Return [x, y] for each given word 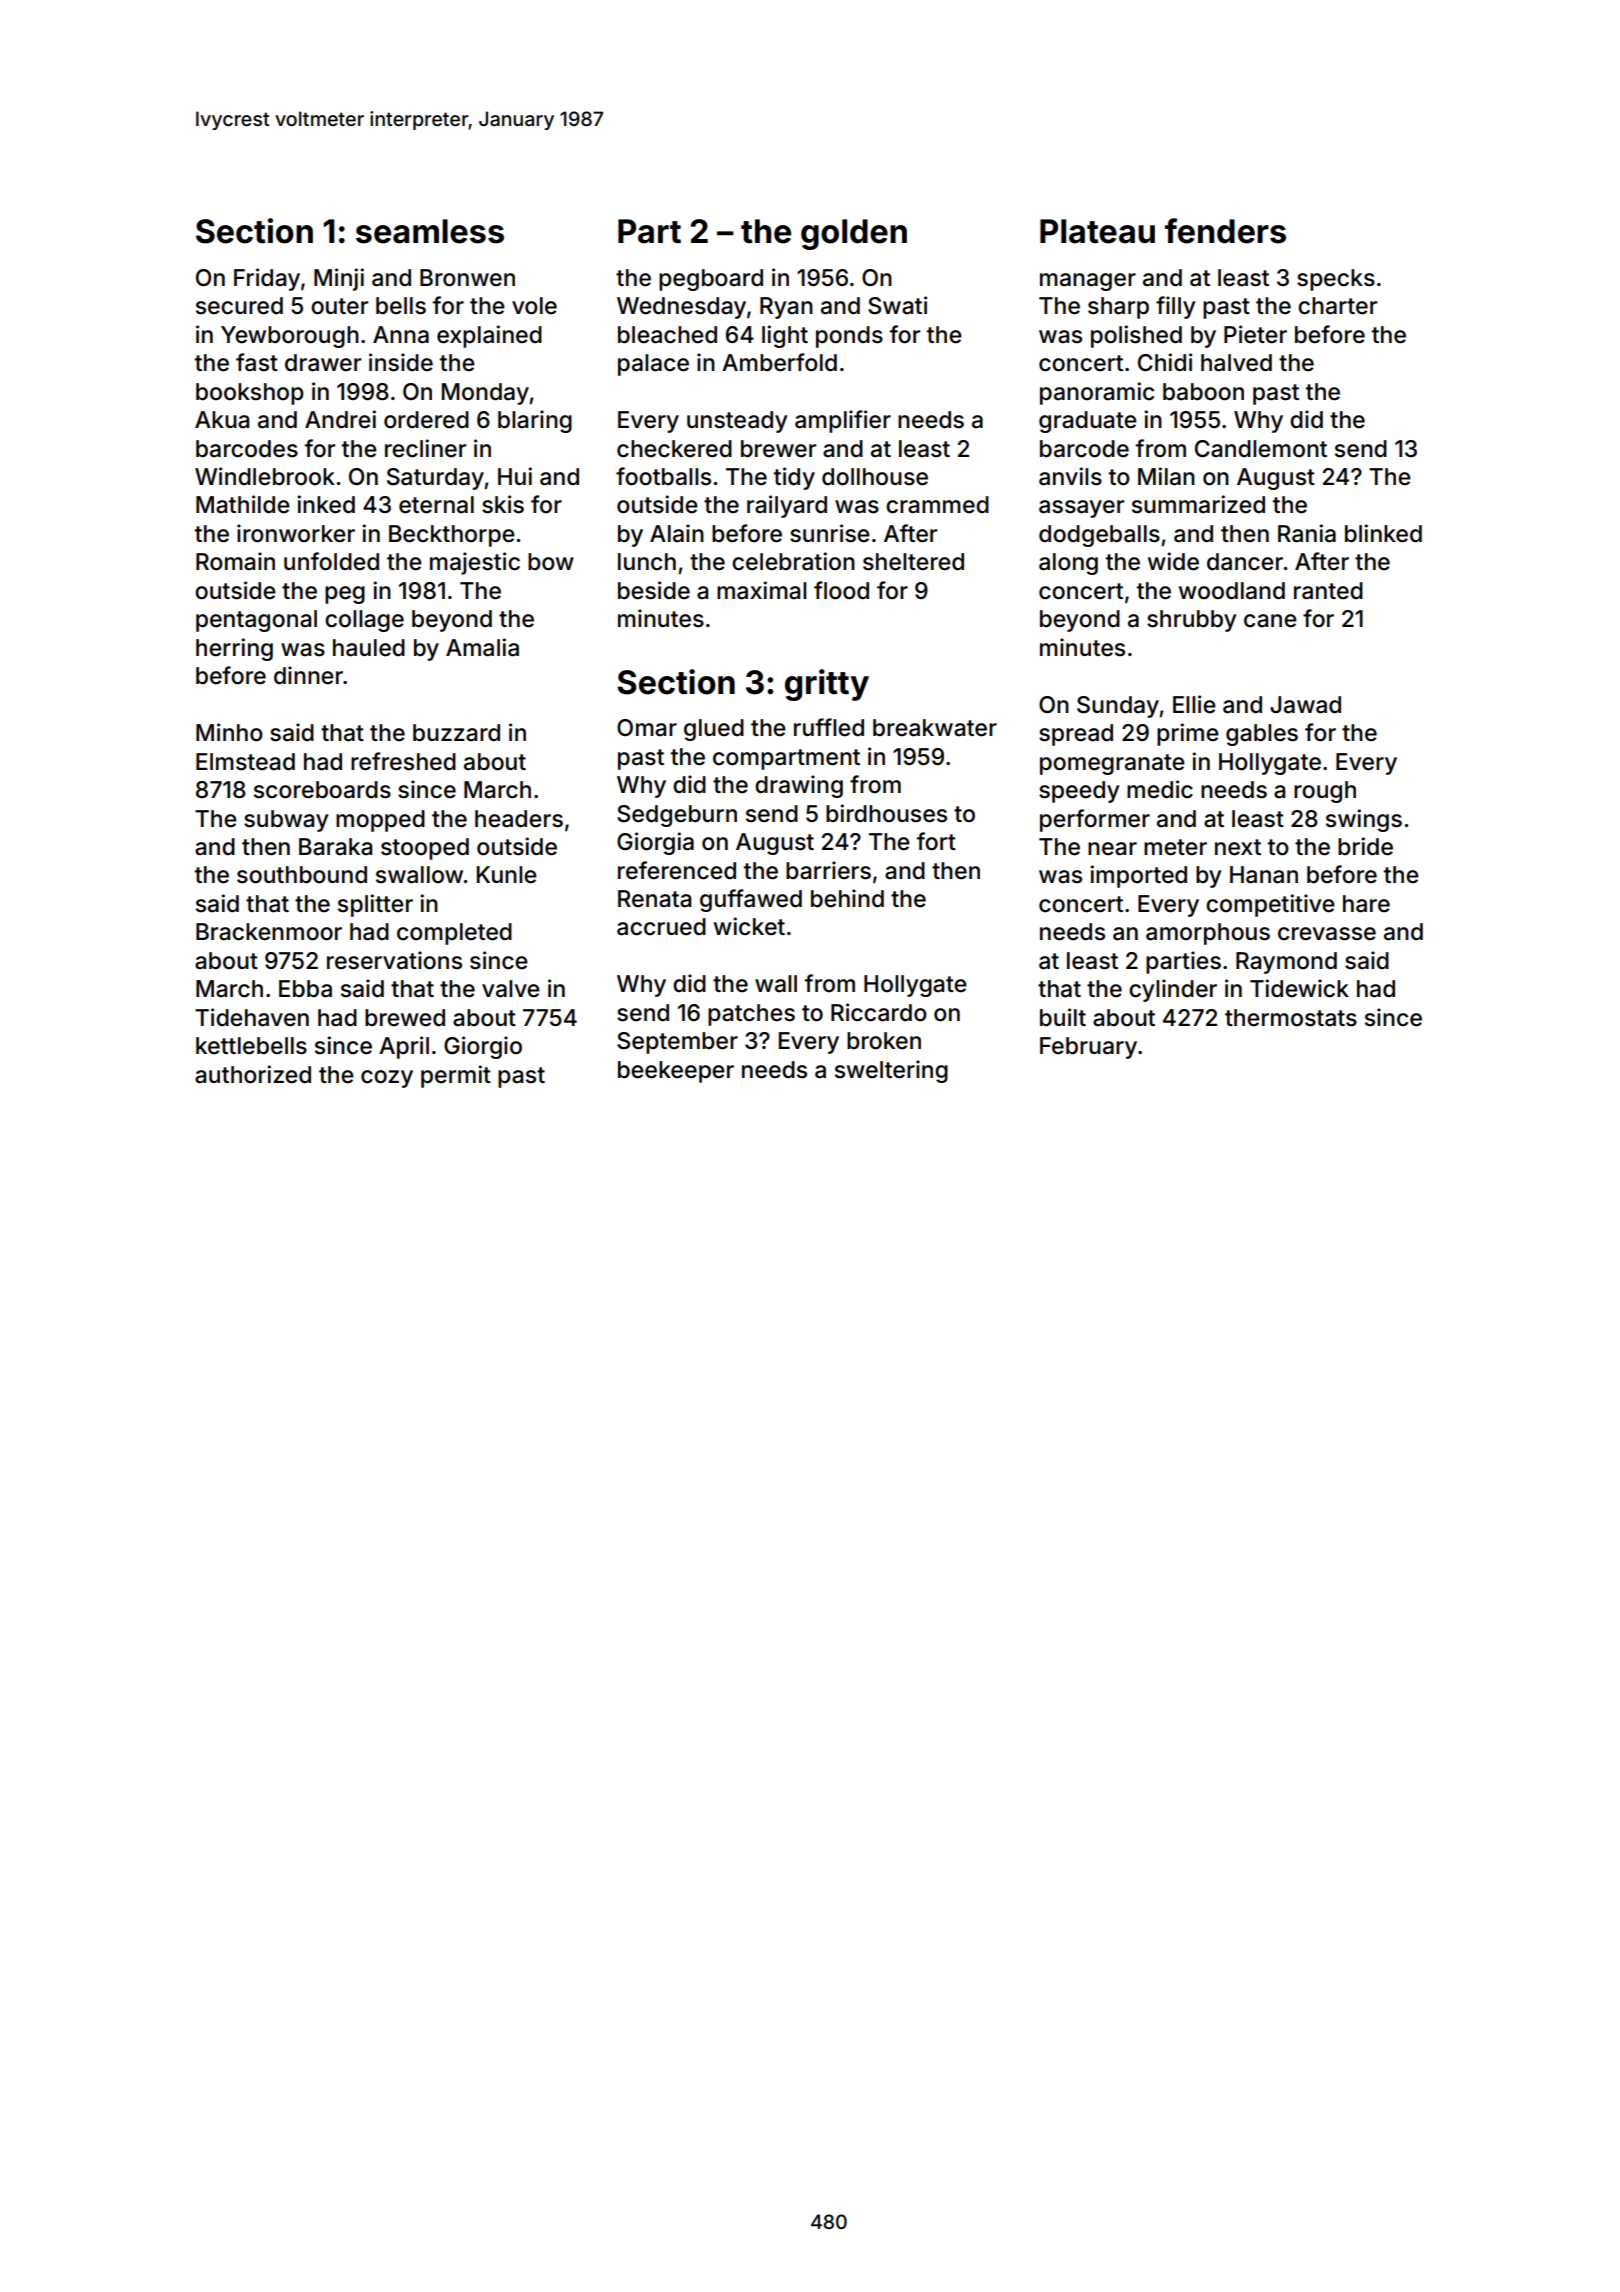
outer [339, 306]
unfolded [331, 561]
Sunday [1118, 707]
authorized [253, 1074]
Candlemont [1261, 449]
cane [1270, 621]
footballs [663, 476]
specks [1336, 280]
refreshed [403, 761]
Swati [897, 305]
